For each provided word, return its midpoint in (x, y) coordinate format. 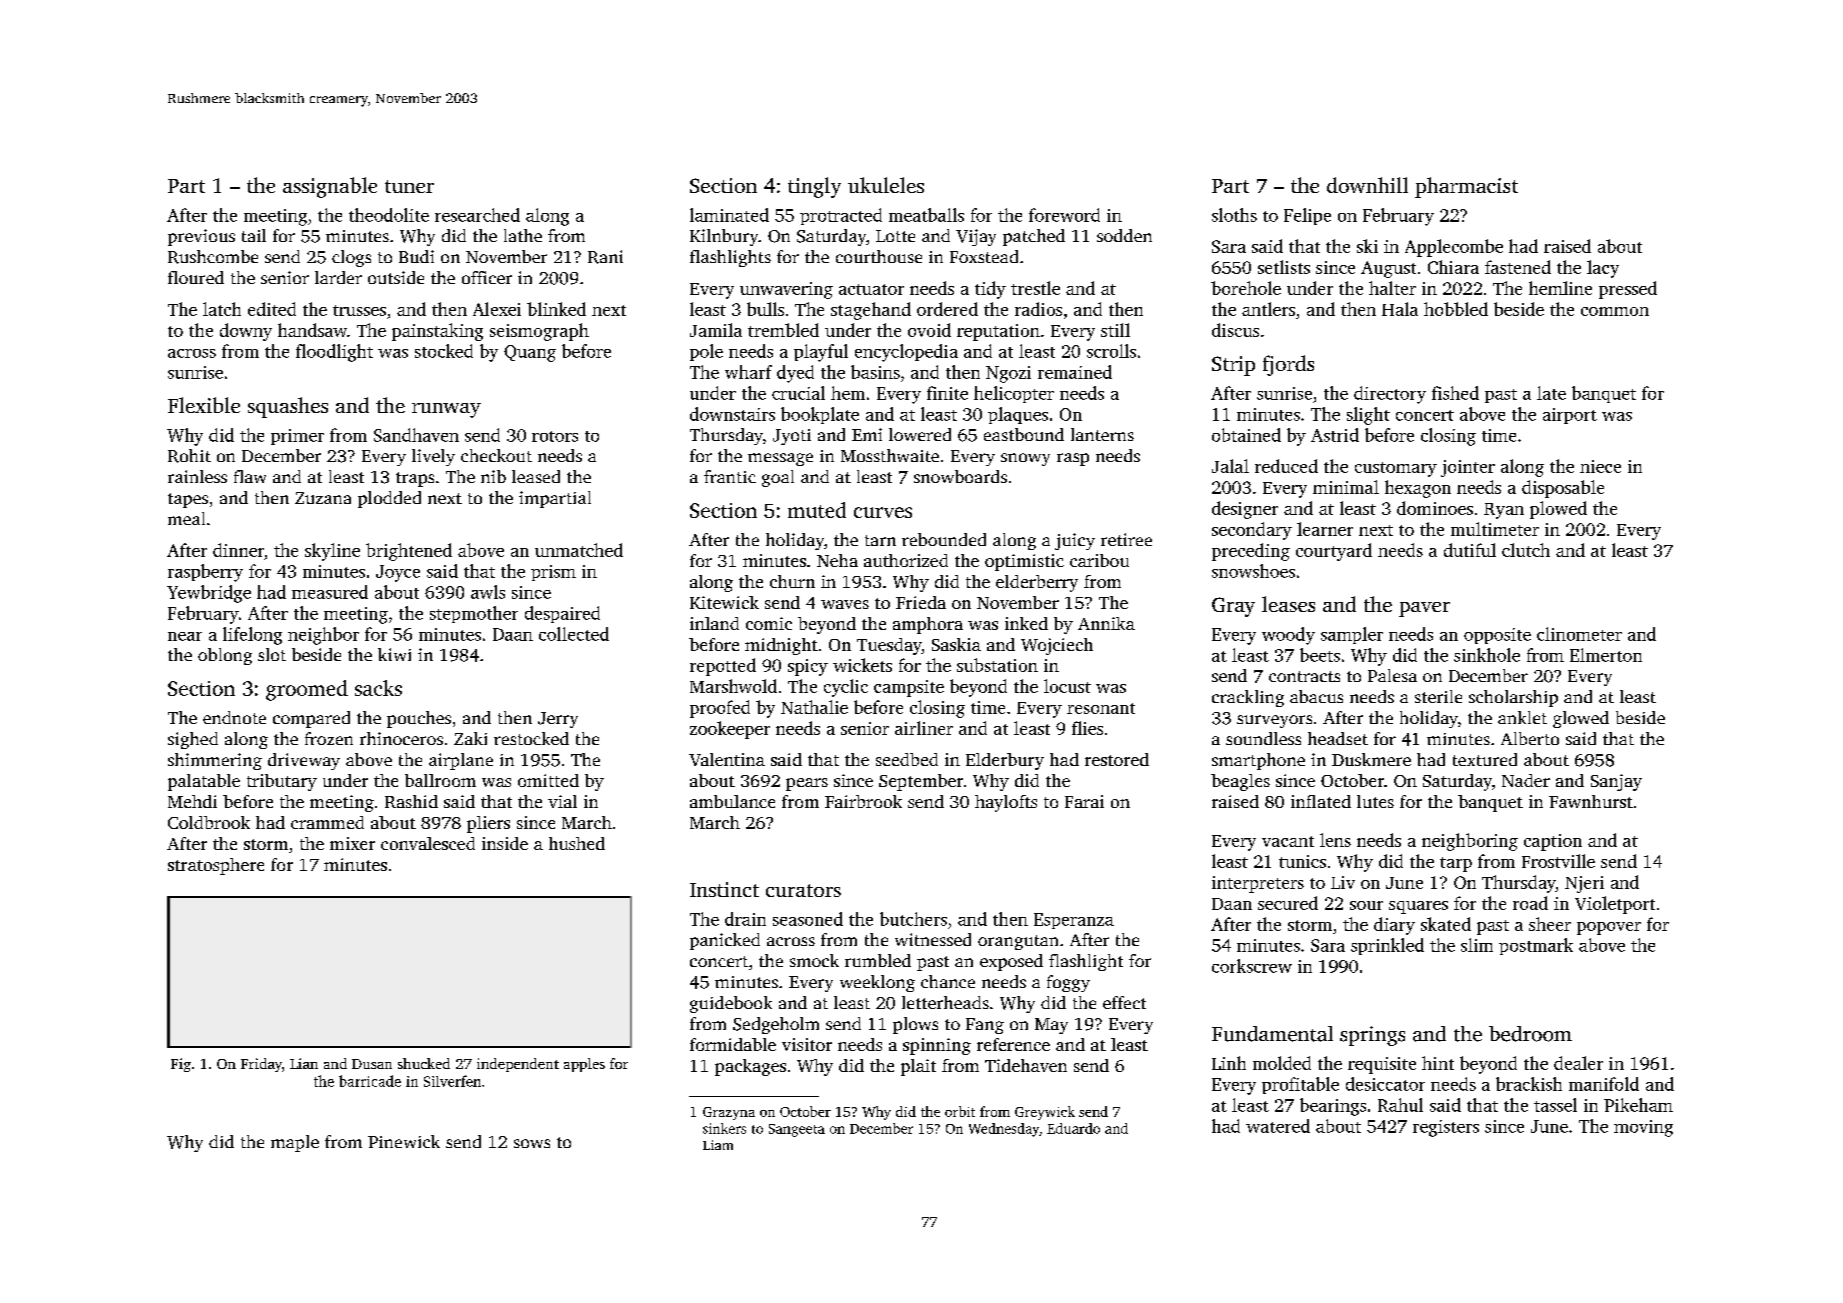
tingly (814, 187)
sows (532, 1143)
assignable (330, 187)
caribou (1099, 560)
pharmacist (1466, 187)
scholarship (1513, 698)
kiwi (394, 654)
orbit (960, 1111)
